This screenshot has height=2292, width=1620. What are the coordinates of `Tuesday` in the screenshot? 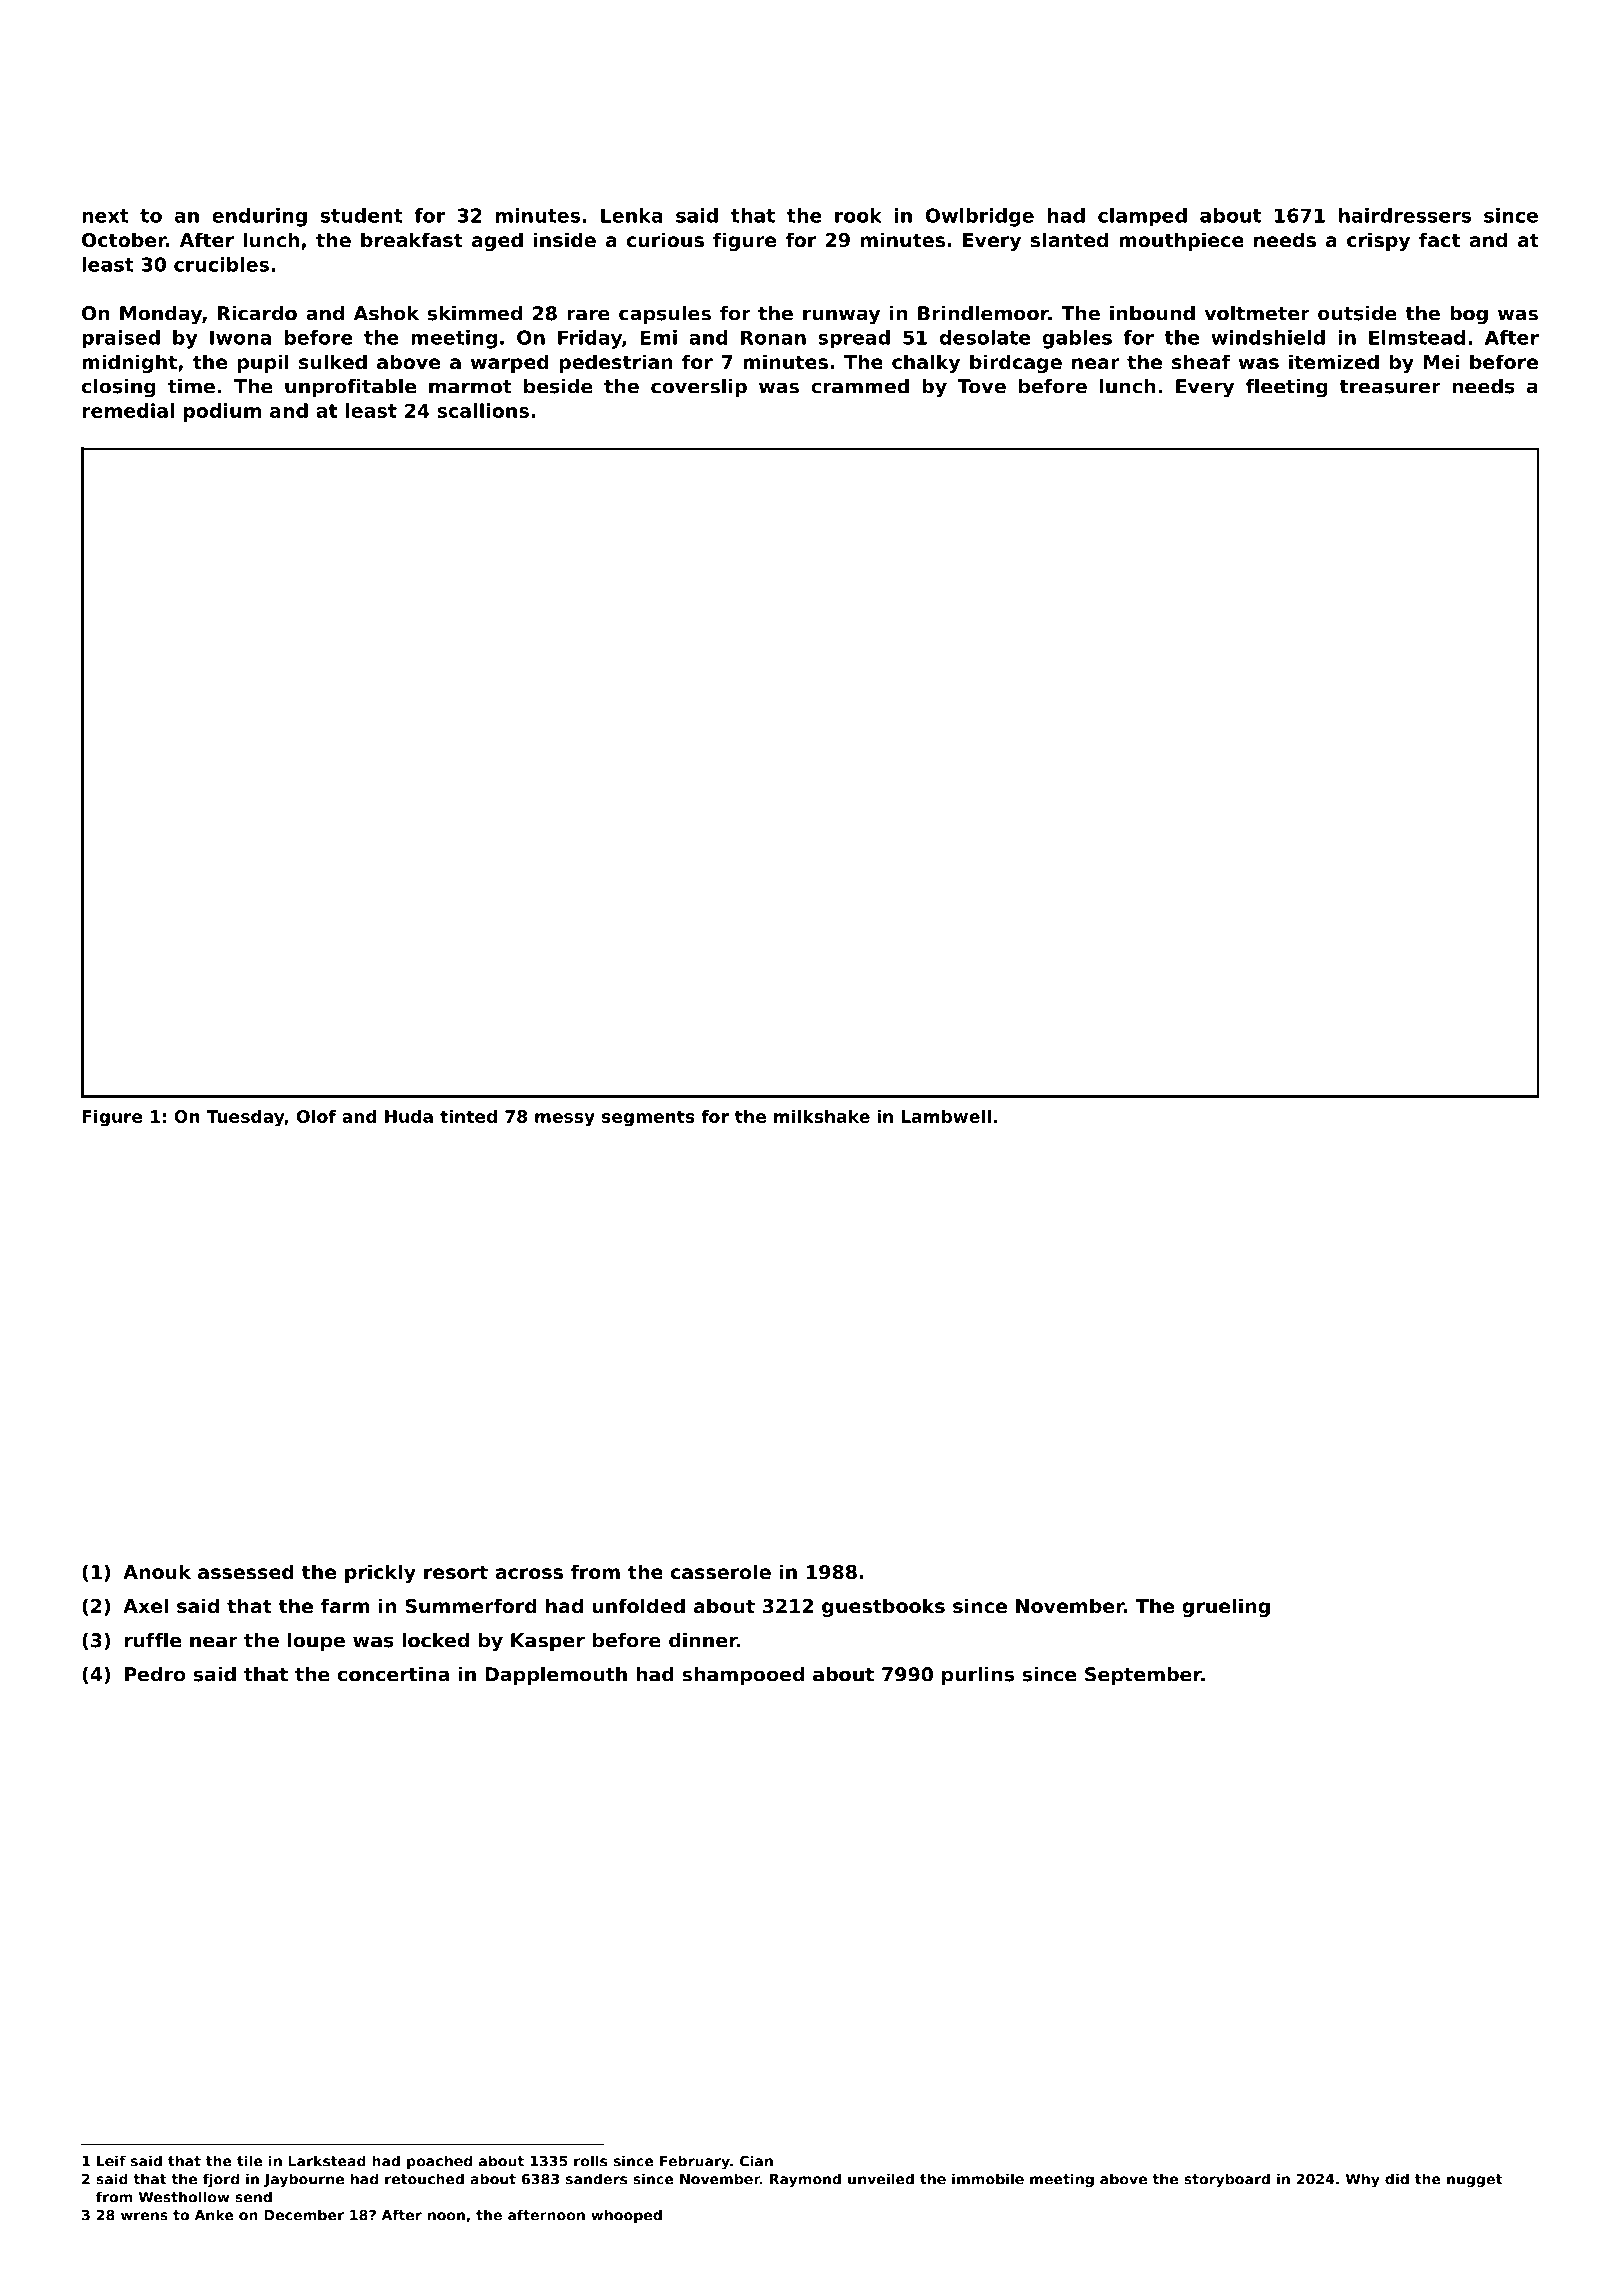 It's located at (245, 1118).
